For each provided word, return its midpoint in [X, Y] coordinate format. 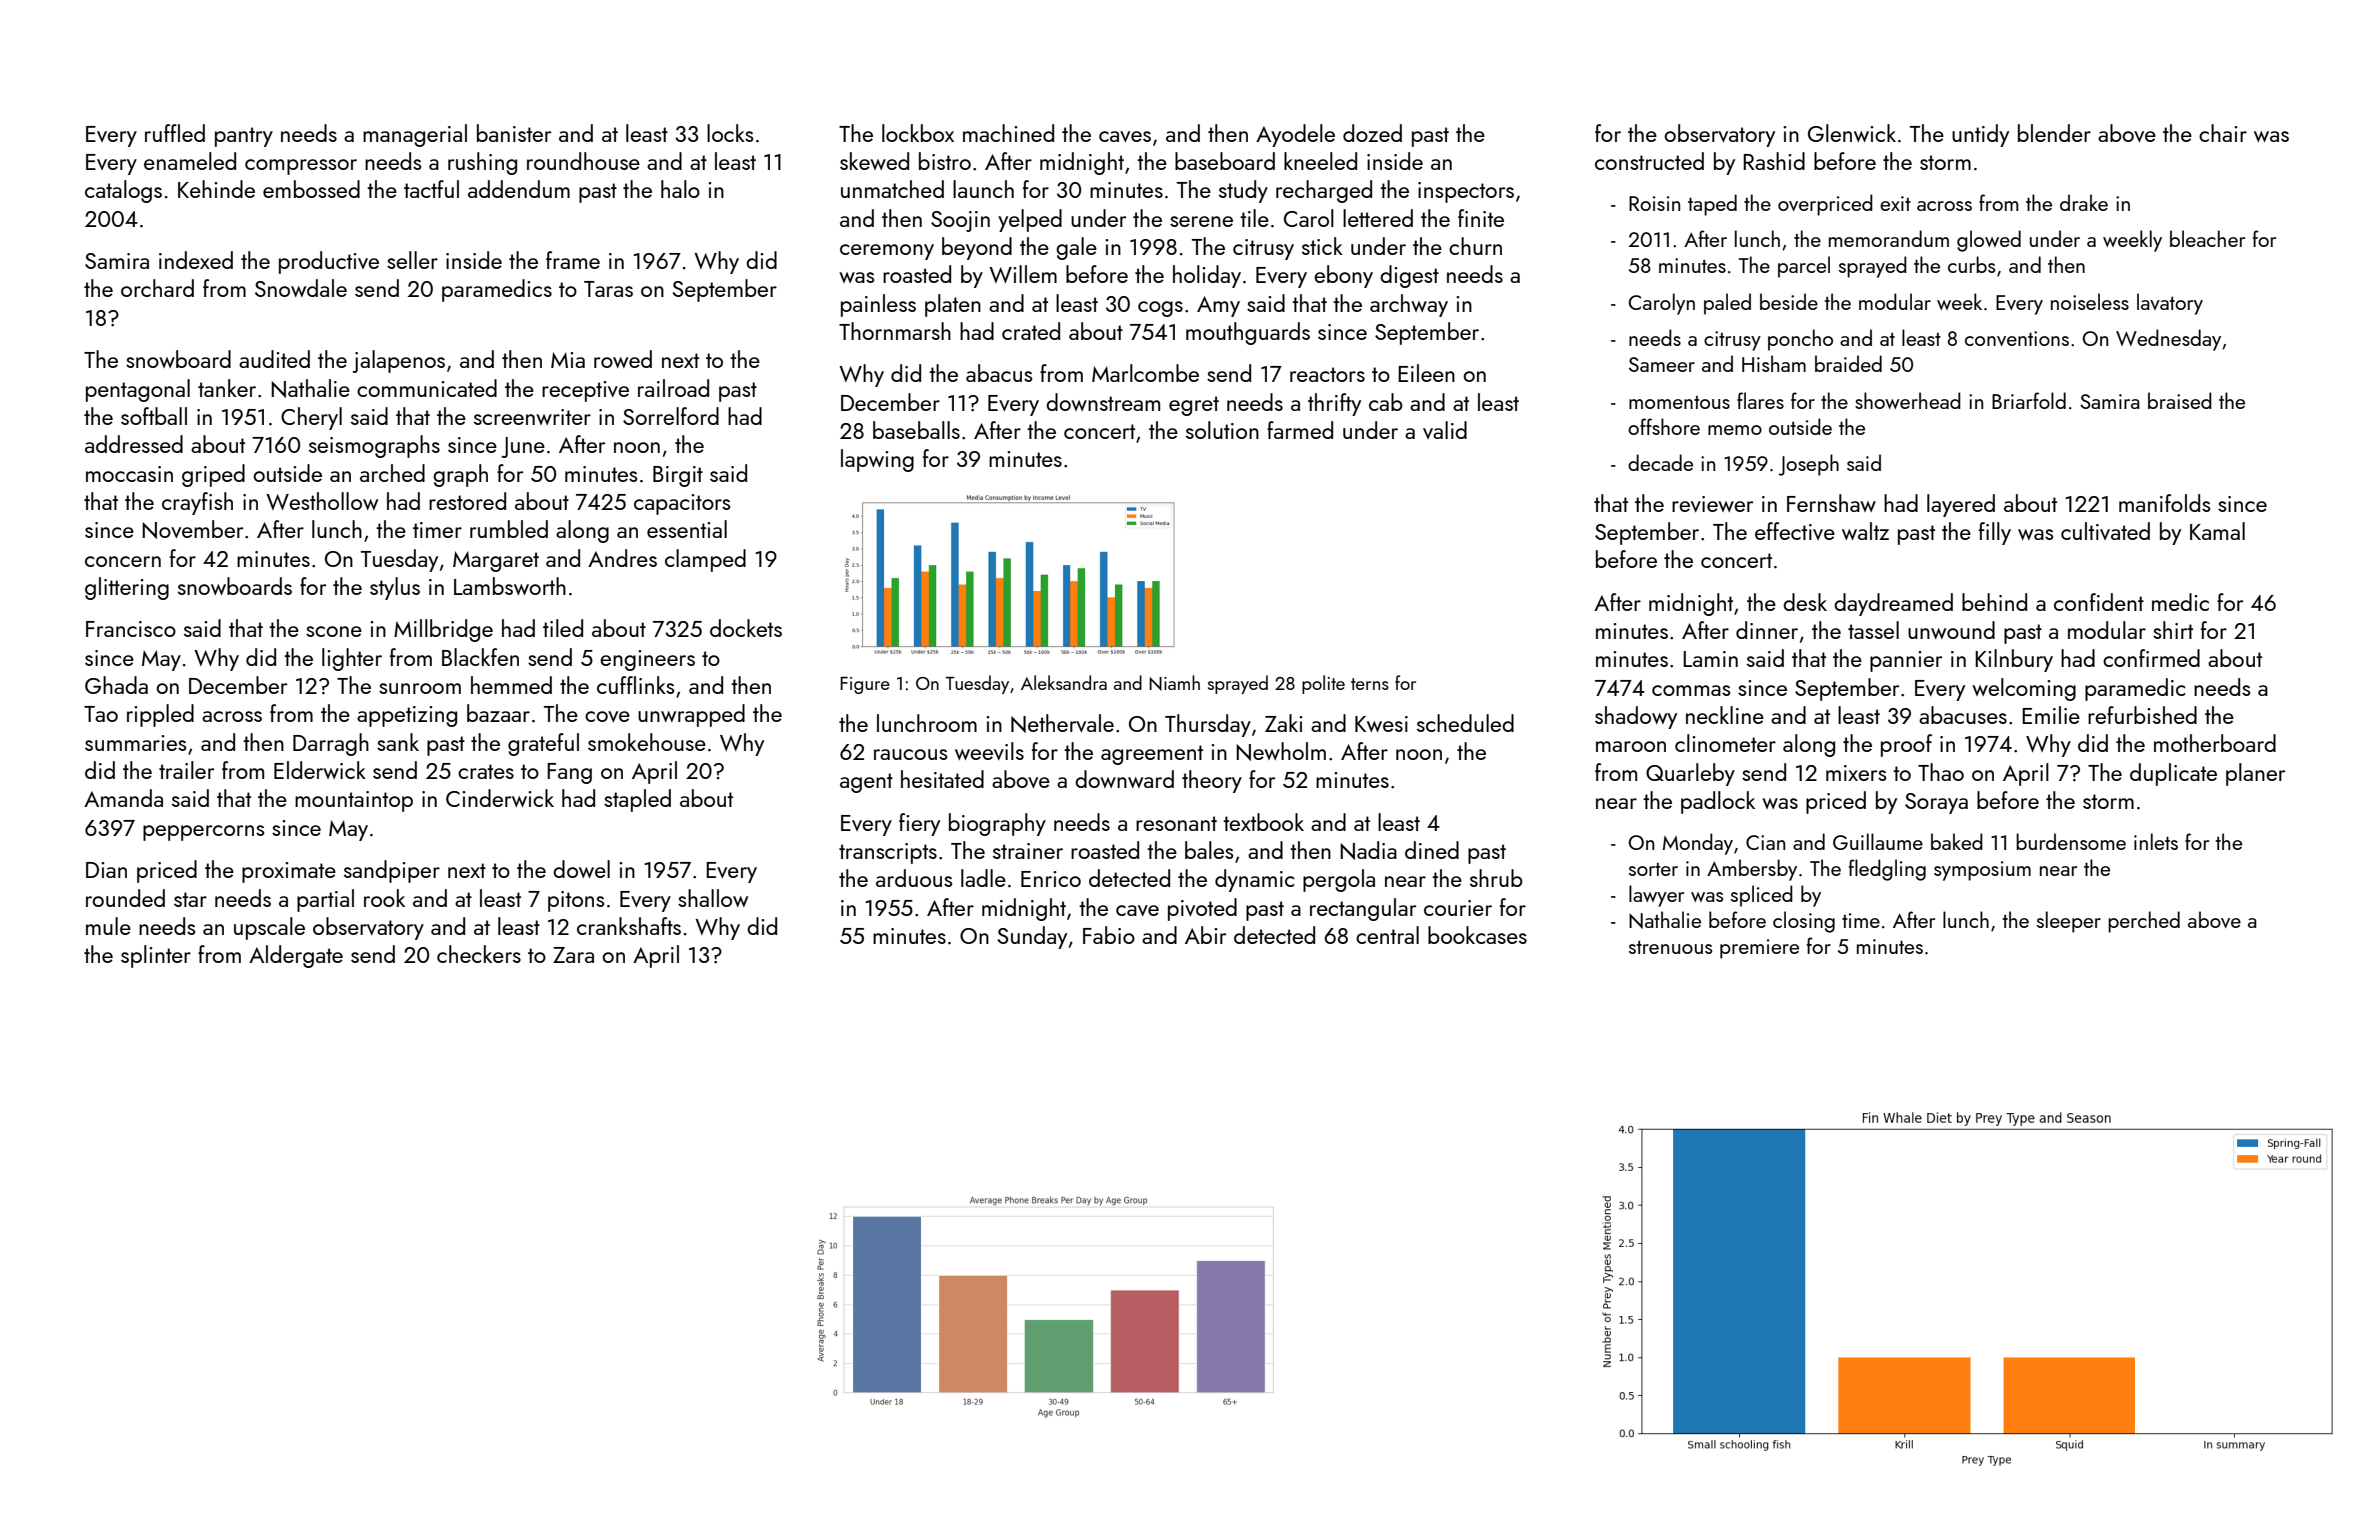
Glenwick [1852, 133]
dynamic [1254, 880]
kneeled [1320, 161]
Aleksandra [1064, 682]
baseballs [916, 430]
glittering [127, 588]
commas [1691, 690]
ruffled [175, 133]
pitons [576, 901]
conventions [2017, 338]
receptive [585, 391]
